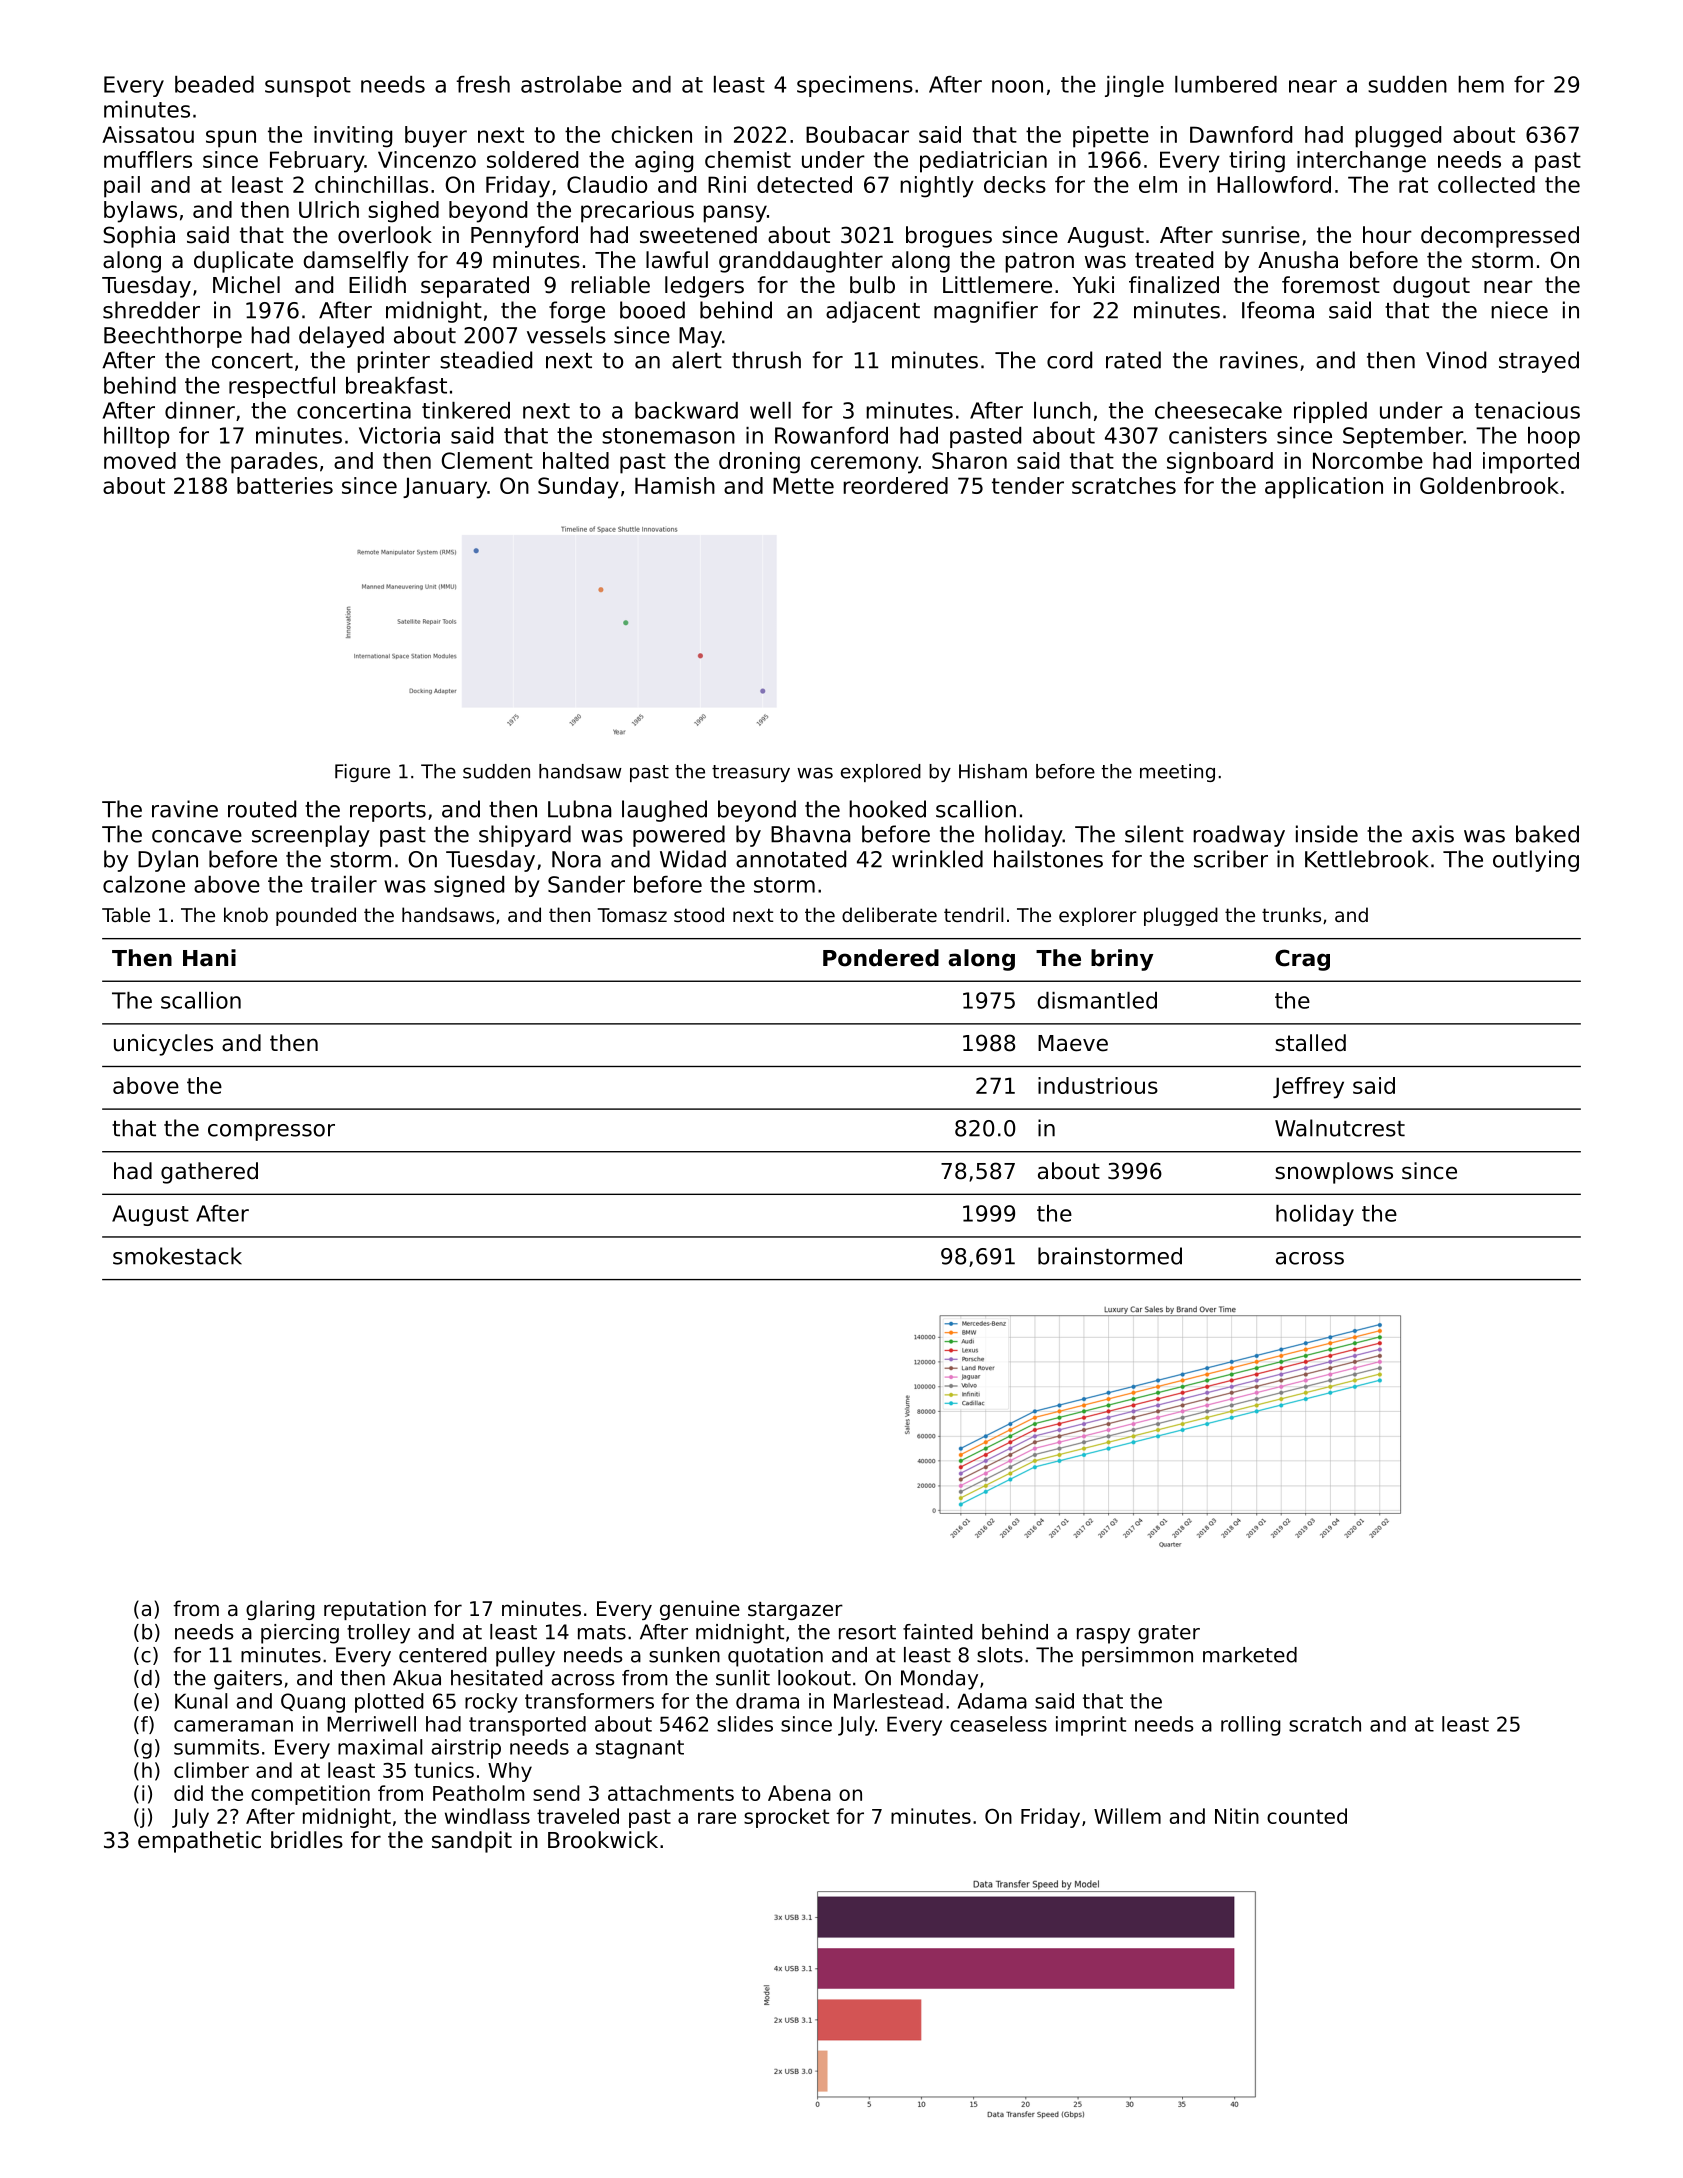 The image size is (1683, 2178). Describe the element at coordinates (472, 1842) in the document. I see `sandpit` at that location.
